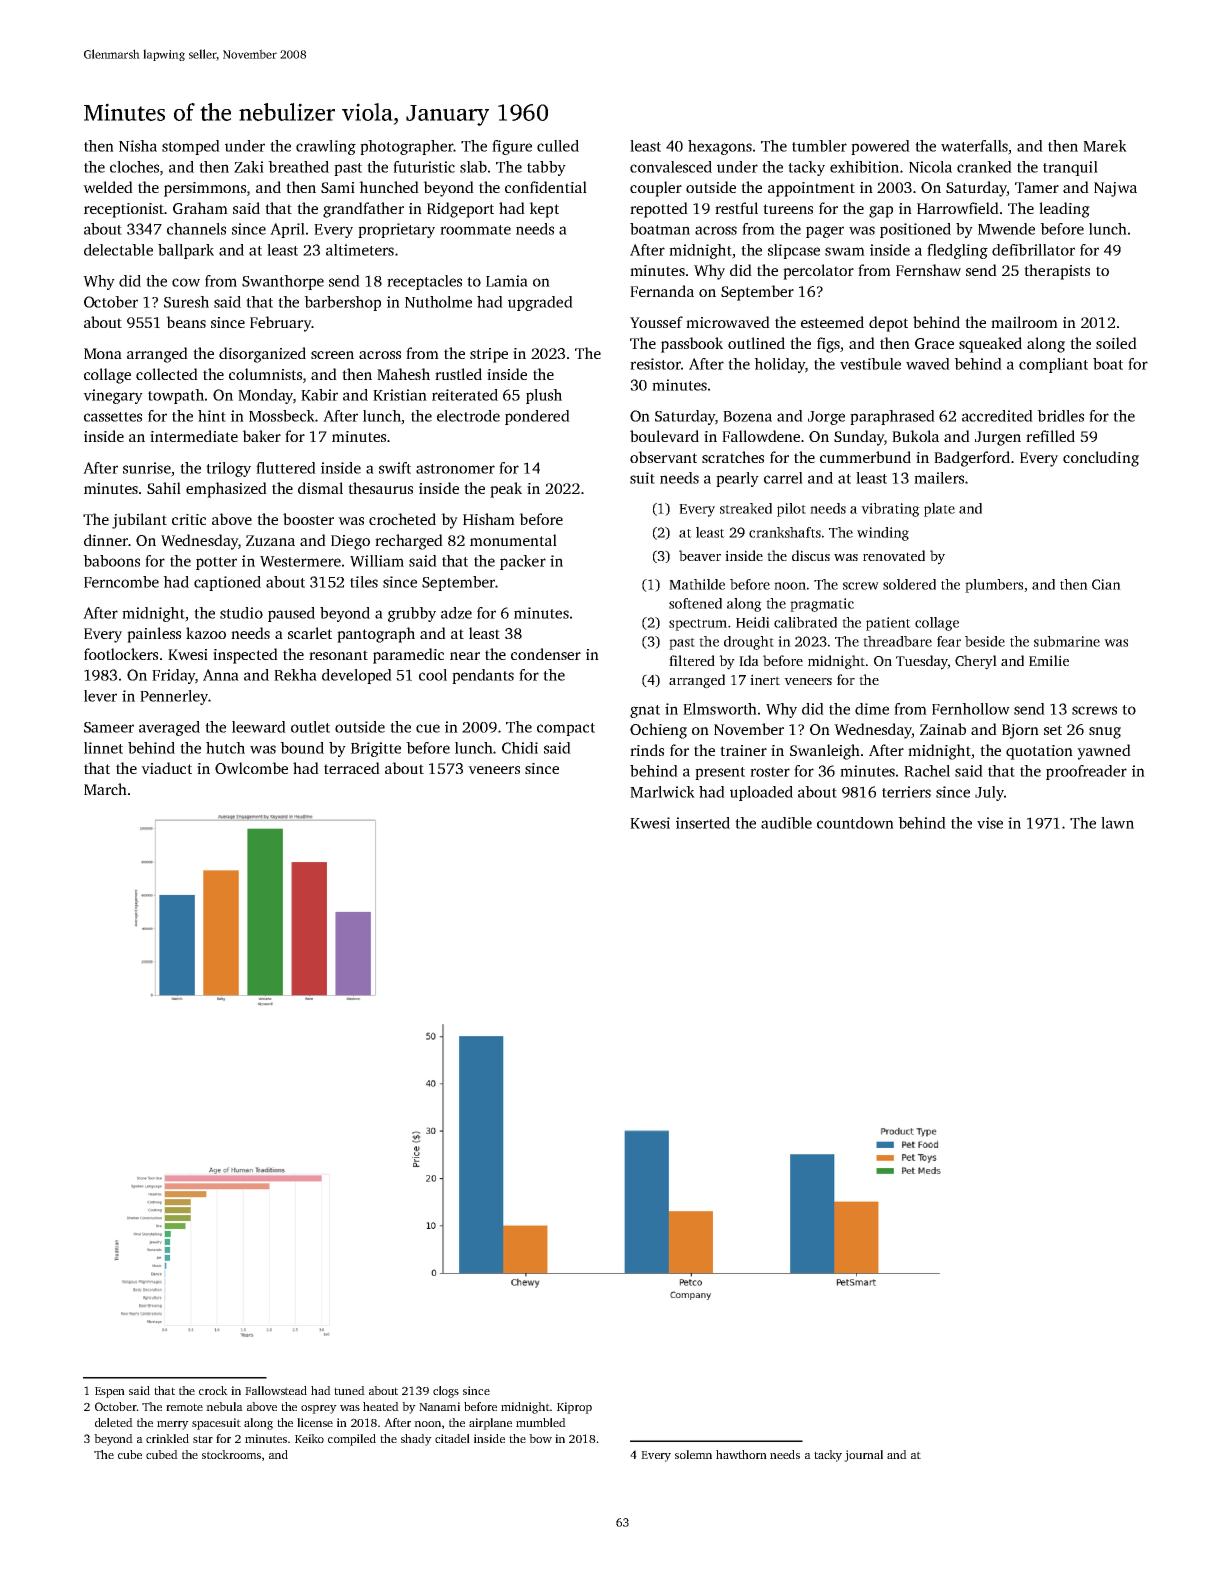  Describe the element at coordinates (915, 436) in the screenshot. I see `Bukola` at that location.
